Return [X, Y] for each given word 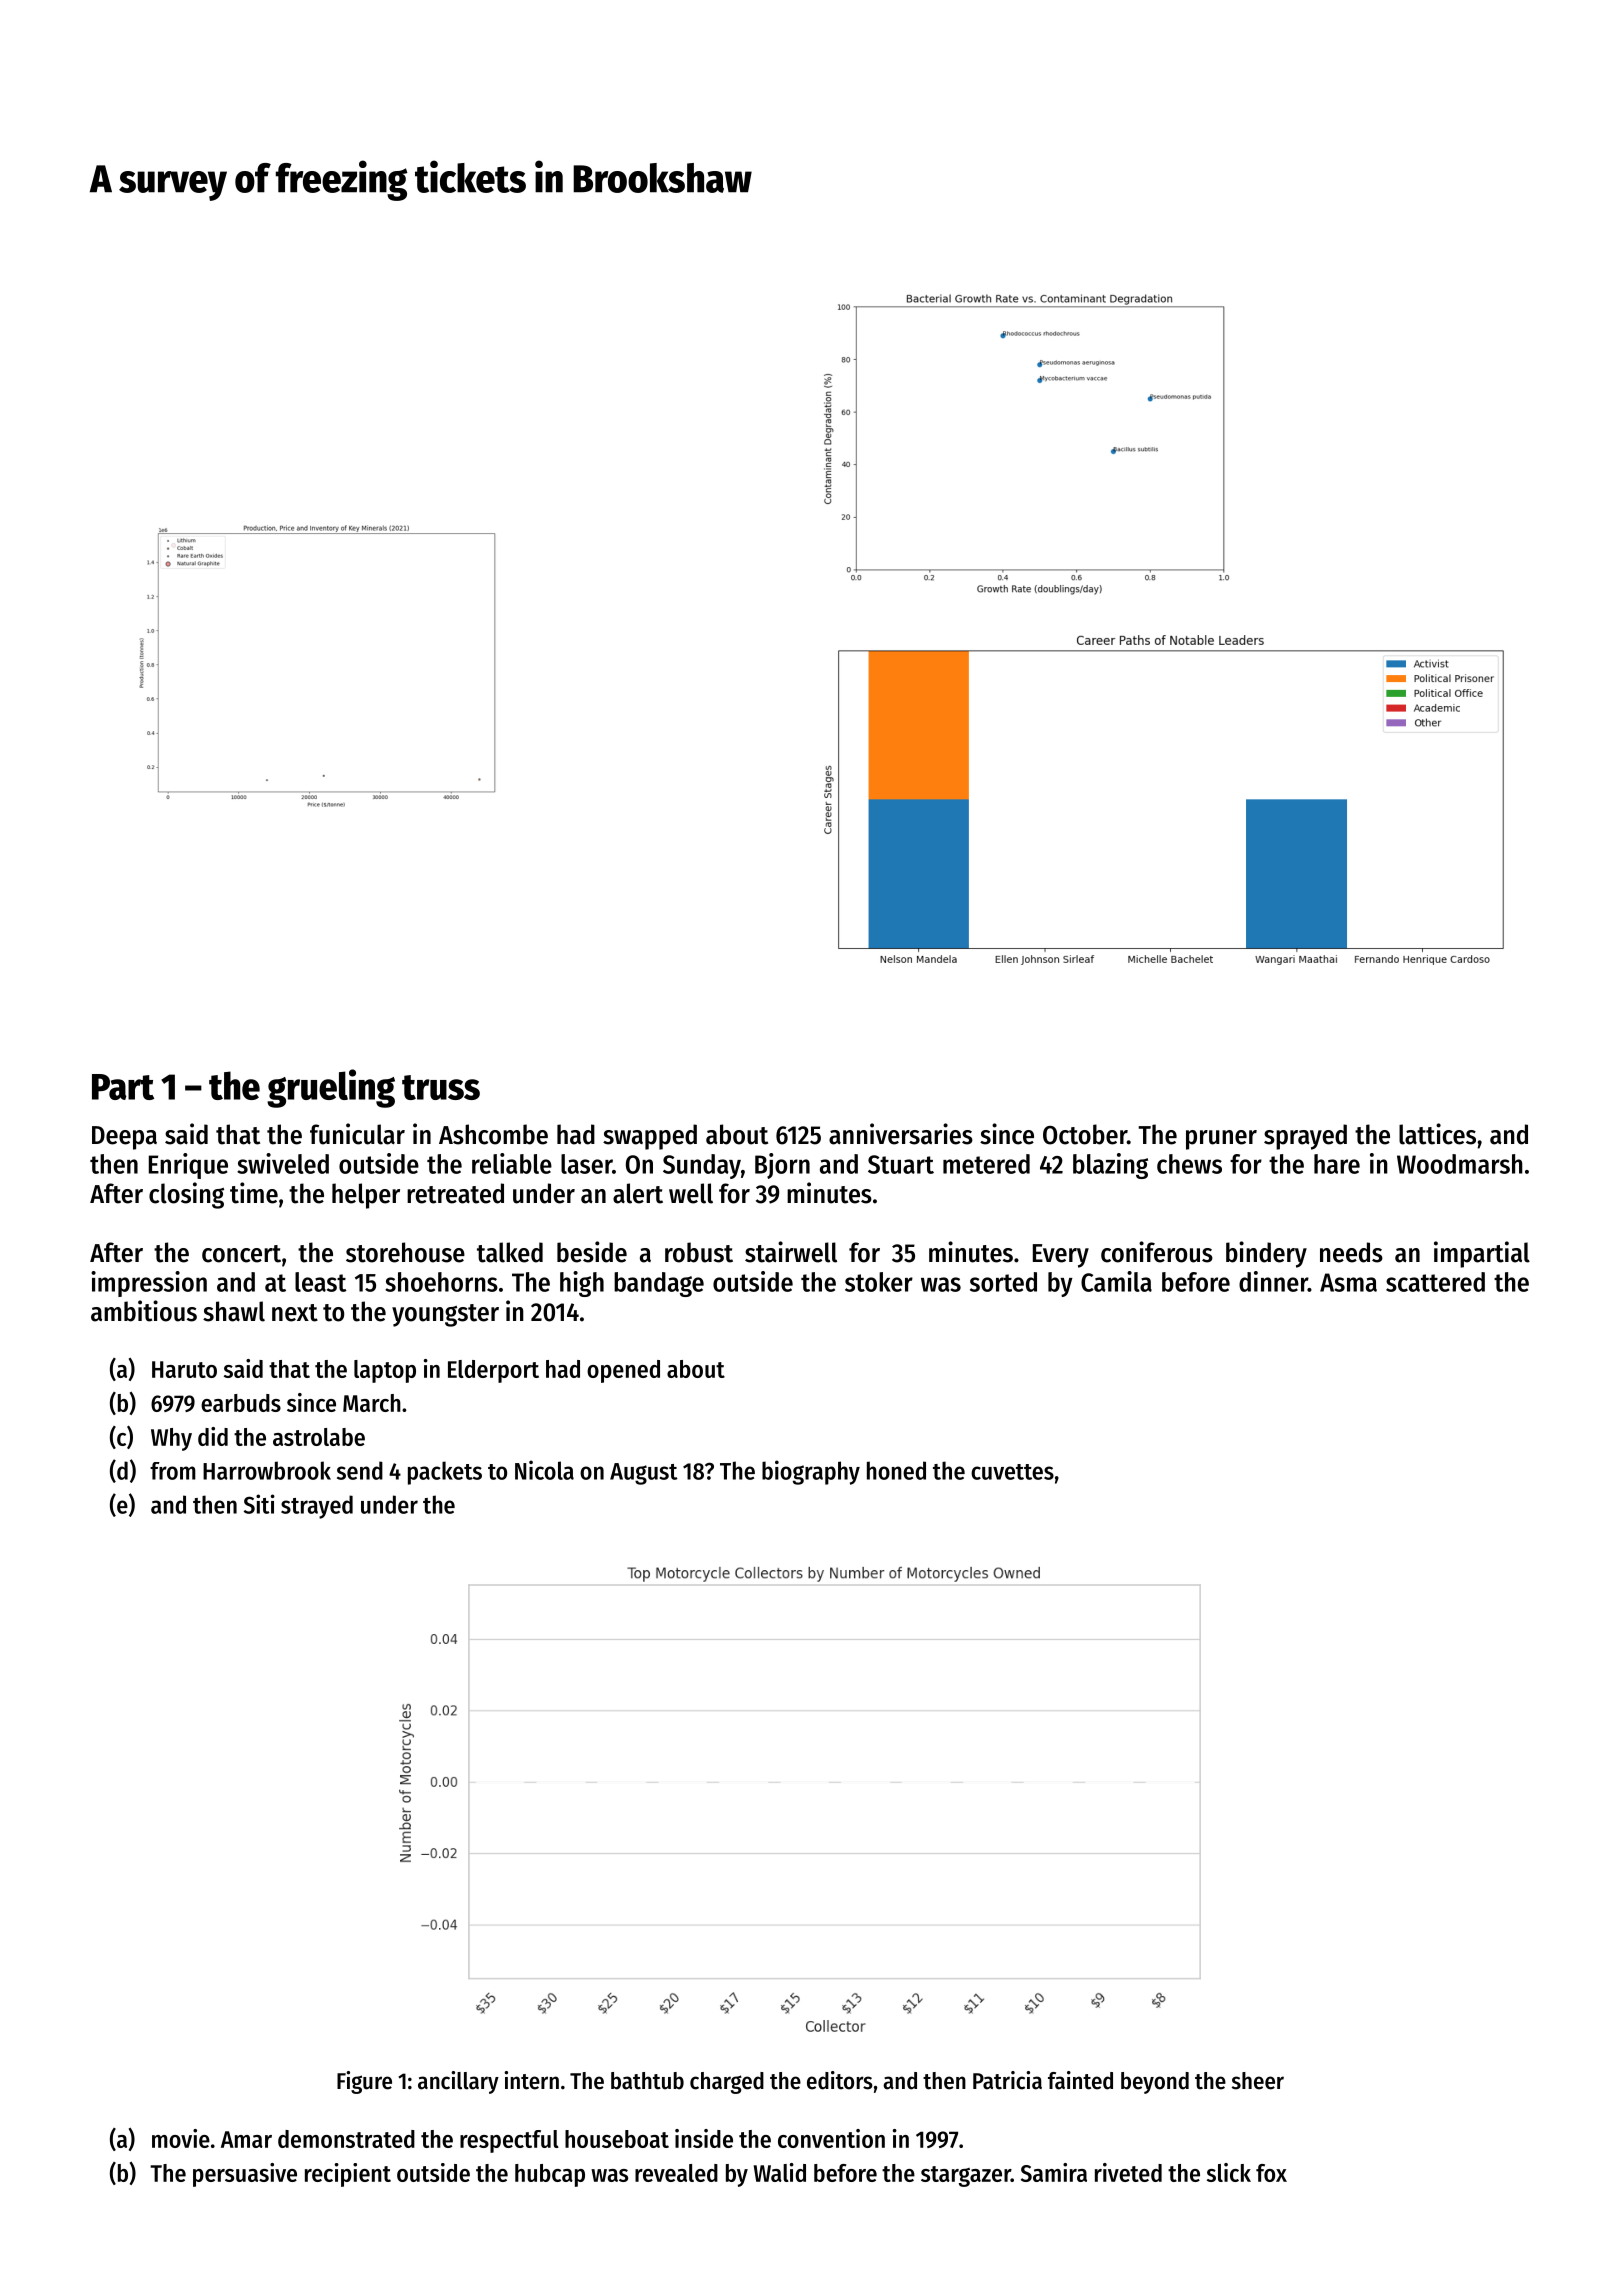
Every [1061, 1256]
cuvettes [1012, 1472]
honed [896, 1470]
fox [1271, 2173]
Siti [259, 1504]
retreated [455, 1193]
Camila [1116, 1281]
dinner [1273, 1281]
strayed [317, 1507]
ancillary [458, 2082]
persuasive [245, 2175]
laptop [385, 1371]
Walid [780, 2172]
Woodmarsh [1460, 1164]
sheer [1258, 2081]
